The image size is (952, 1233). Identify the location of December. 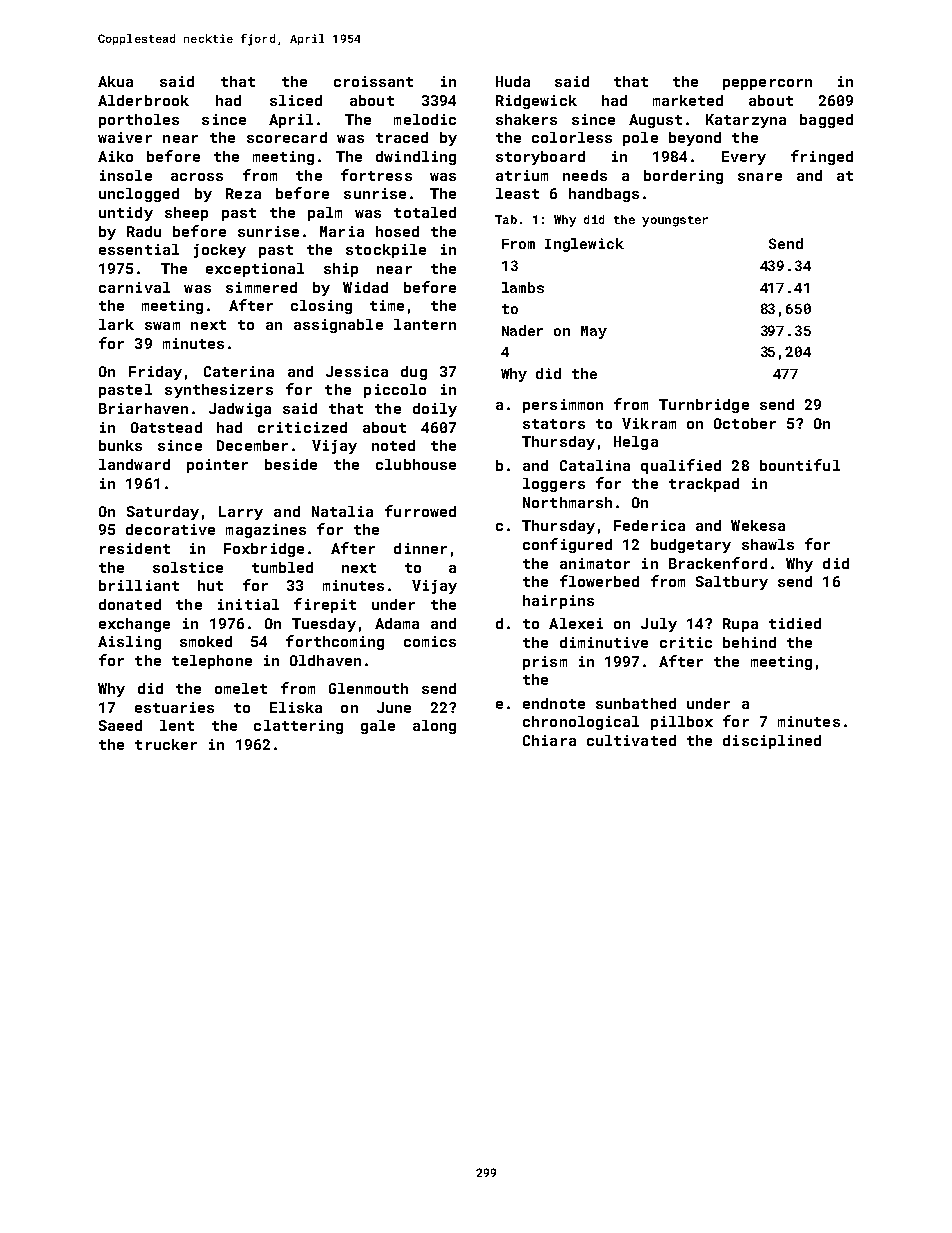
(252, 445).
